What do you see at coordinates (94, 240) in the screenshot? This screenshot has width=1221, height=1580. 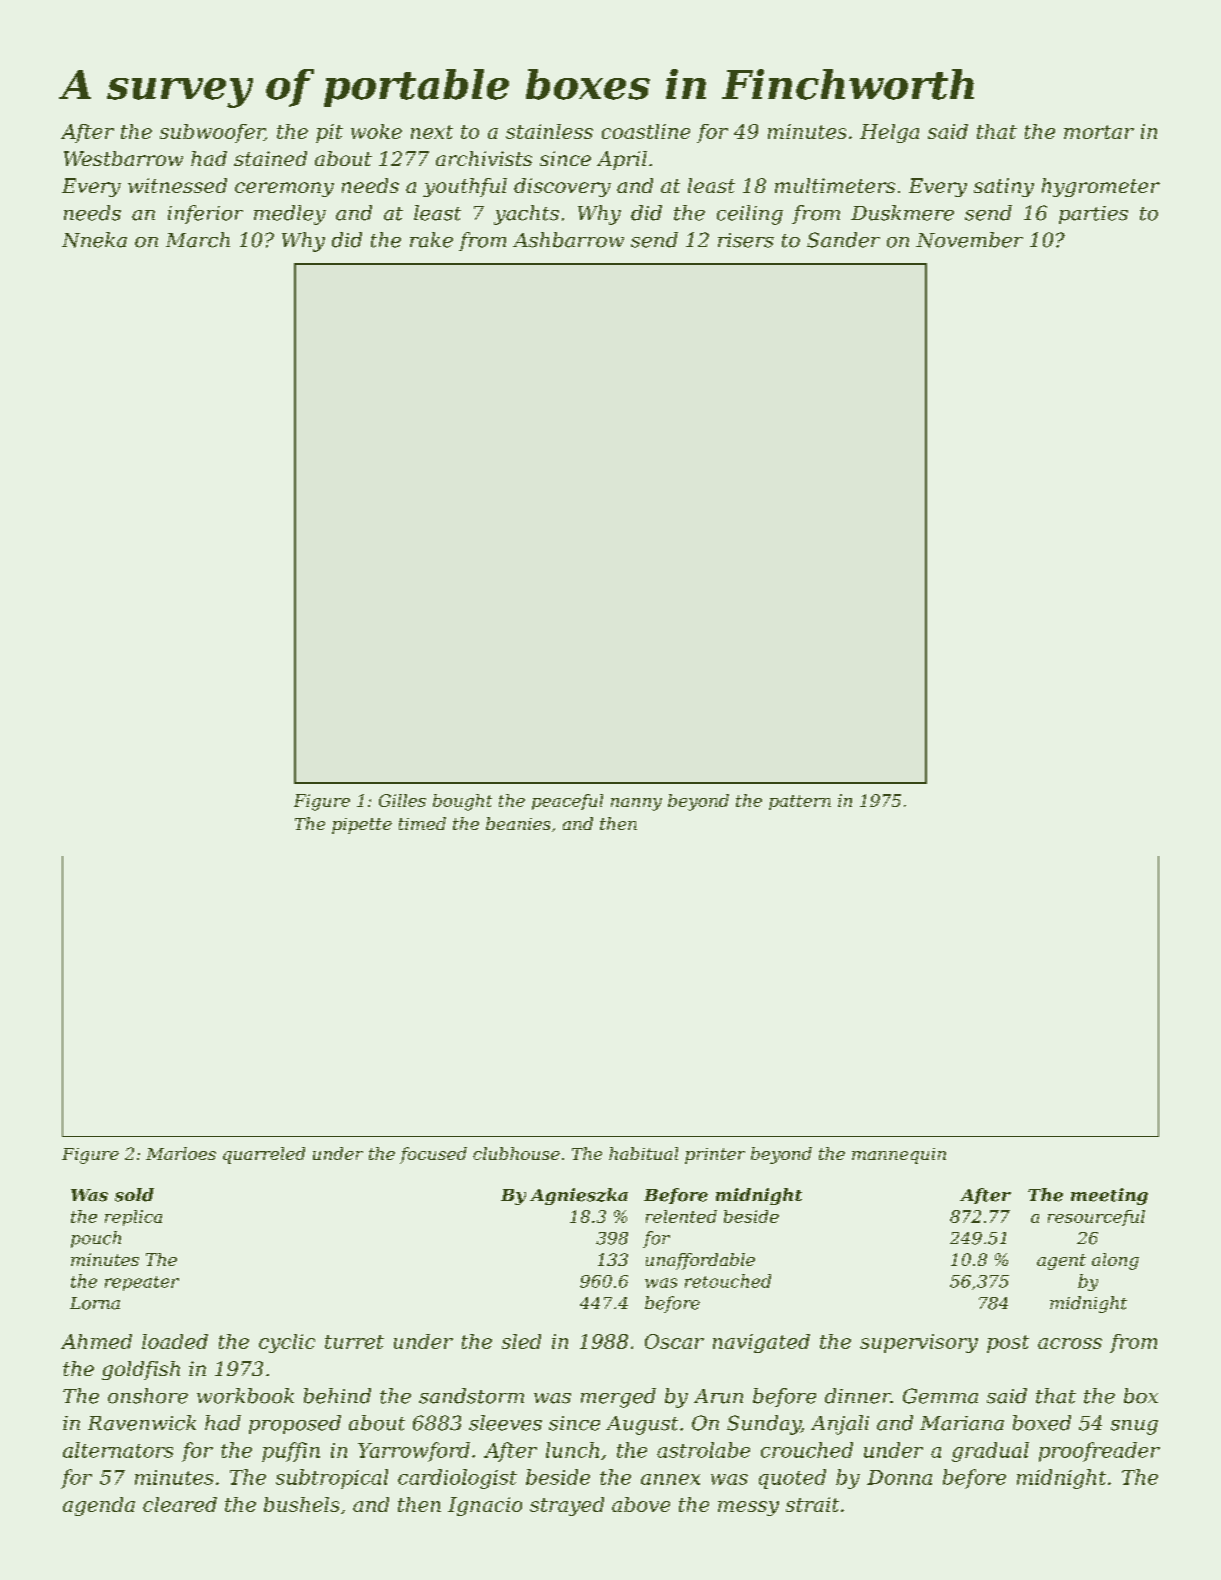 I see `Nneka` at bounding box center [94, 240].
